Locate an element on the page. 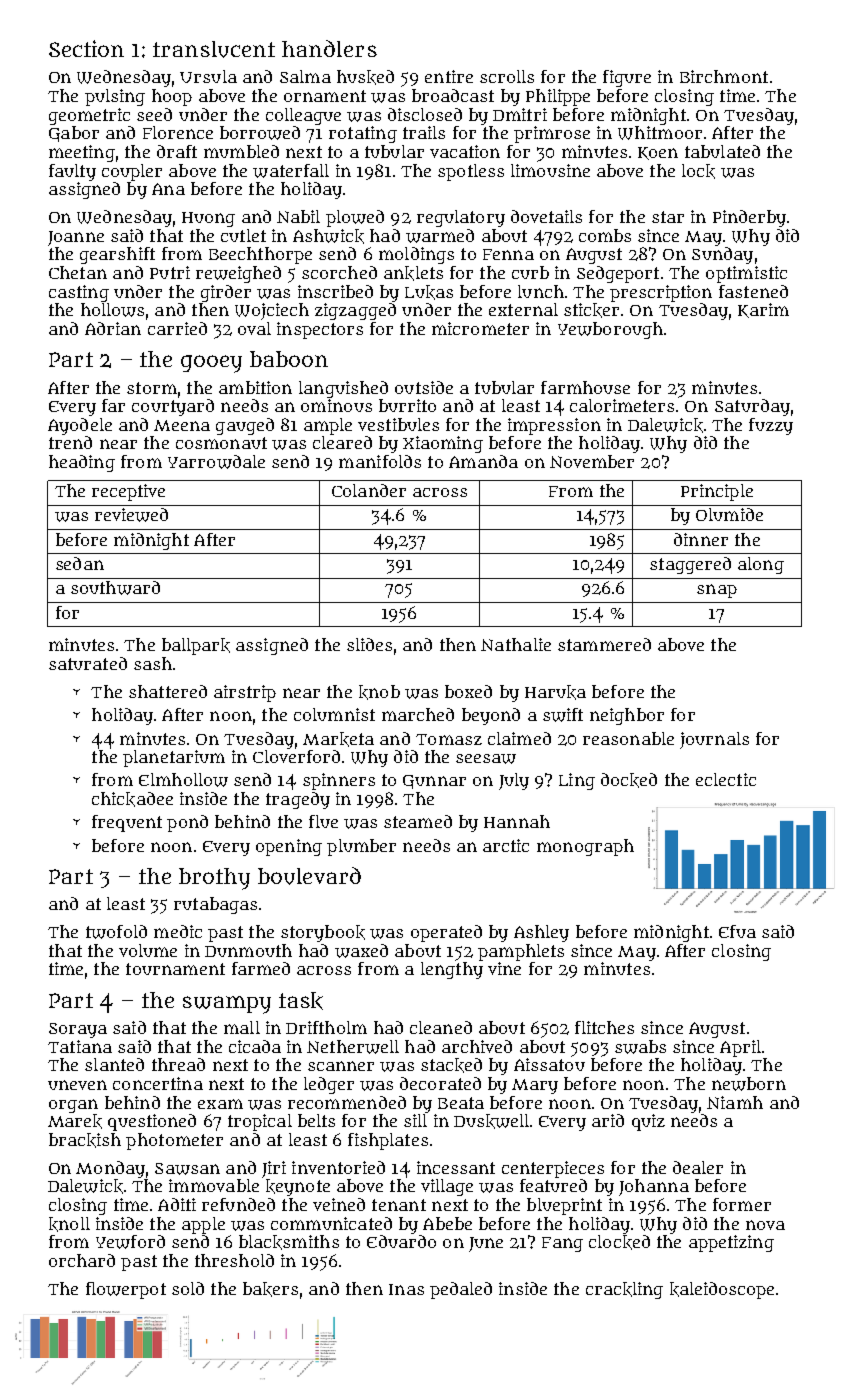  snap is located at coordinates (717, 591).
